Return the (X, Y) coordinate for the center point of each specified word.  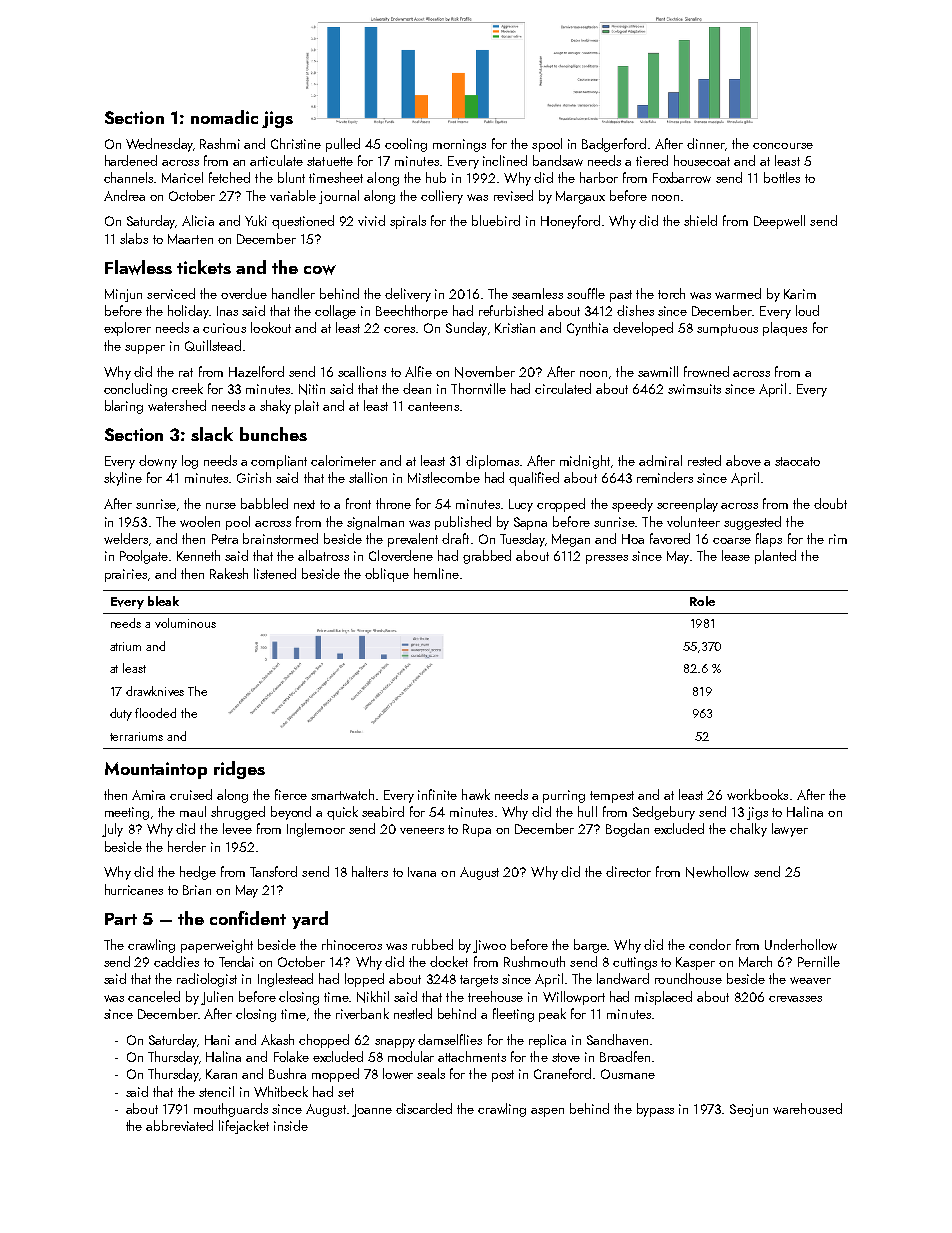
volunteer (693, 521)
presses (607, 559)
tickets (204, 267)
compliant (279, 462)
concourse (783, 146)
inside (291, 1125)
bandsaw (558, 160)
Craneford (562, 1073)
